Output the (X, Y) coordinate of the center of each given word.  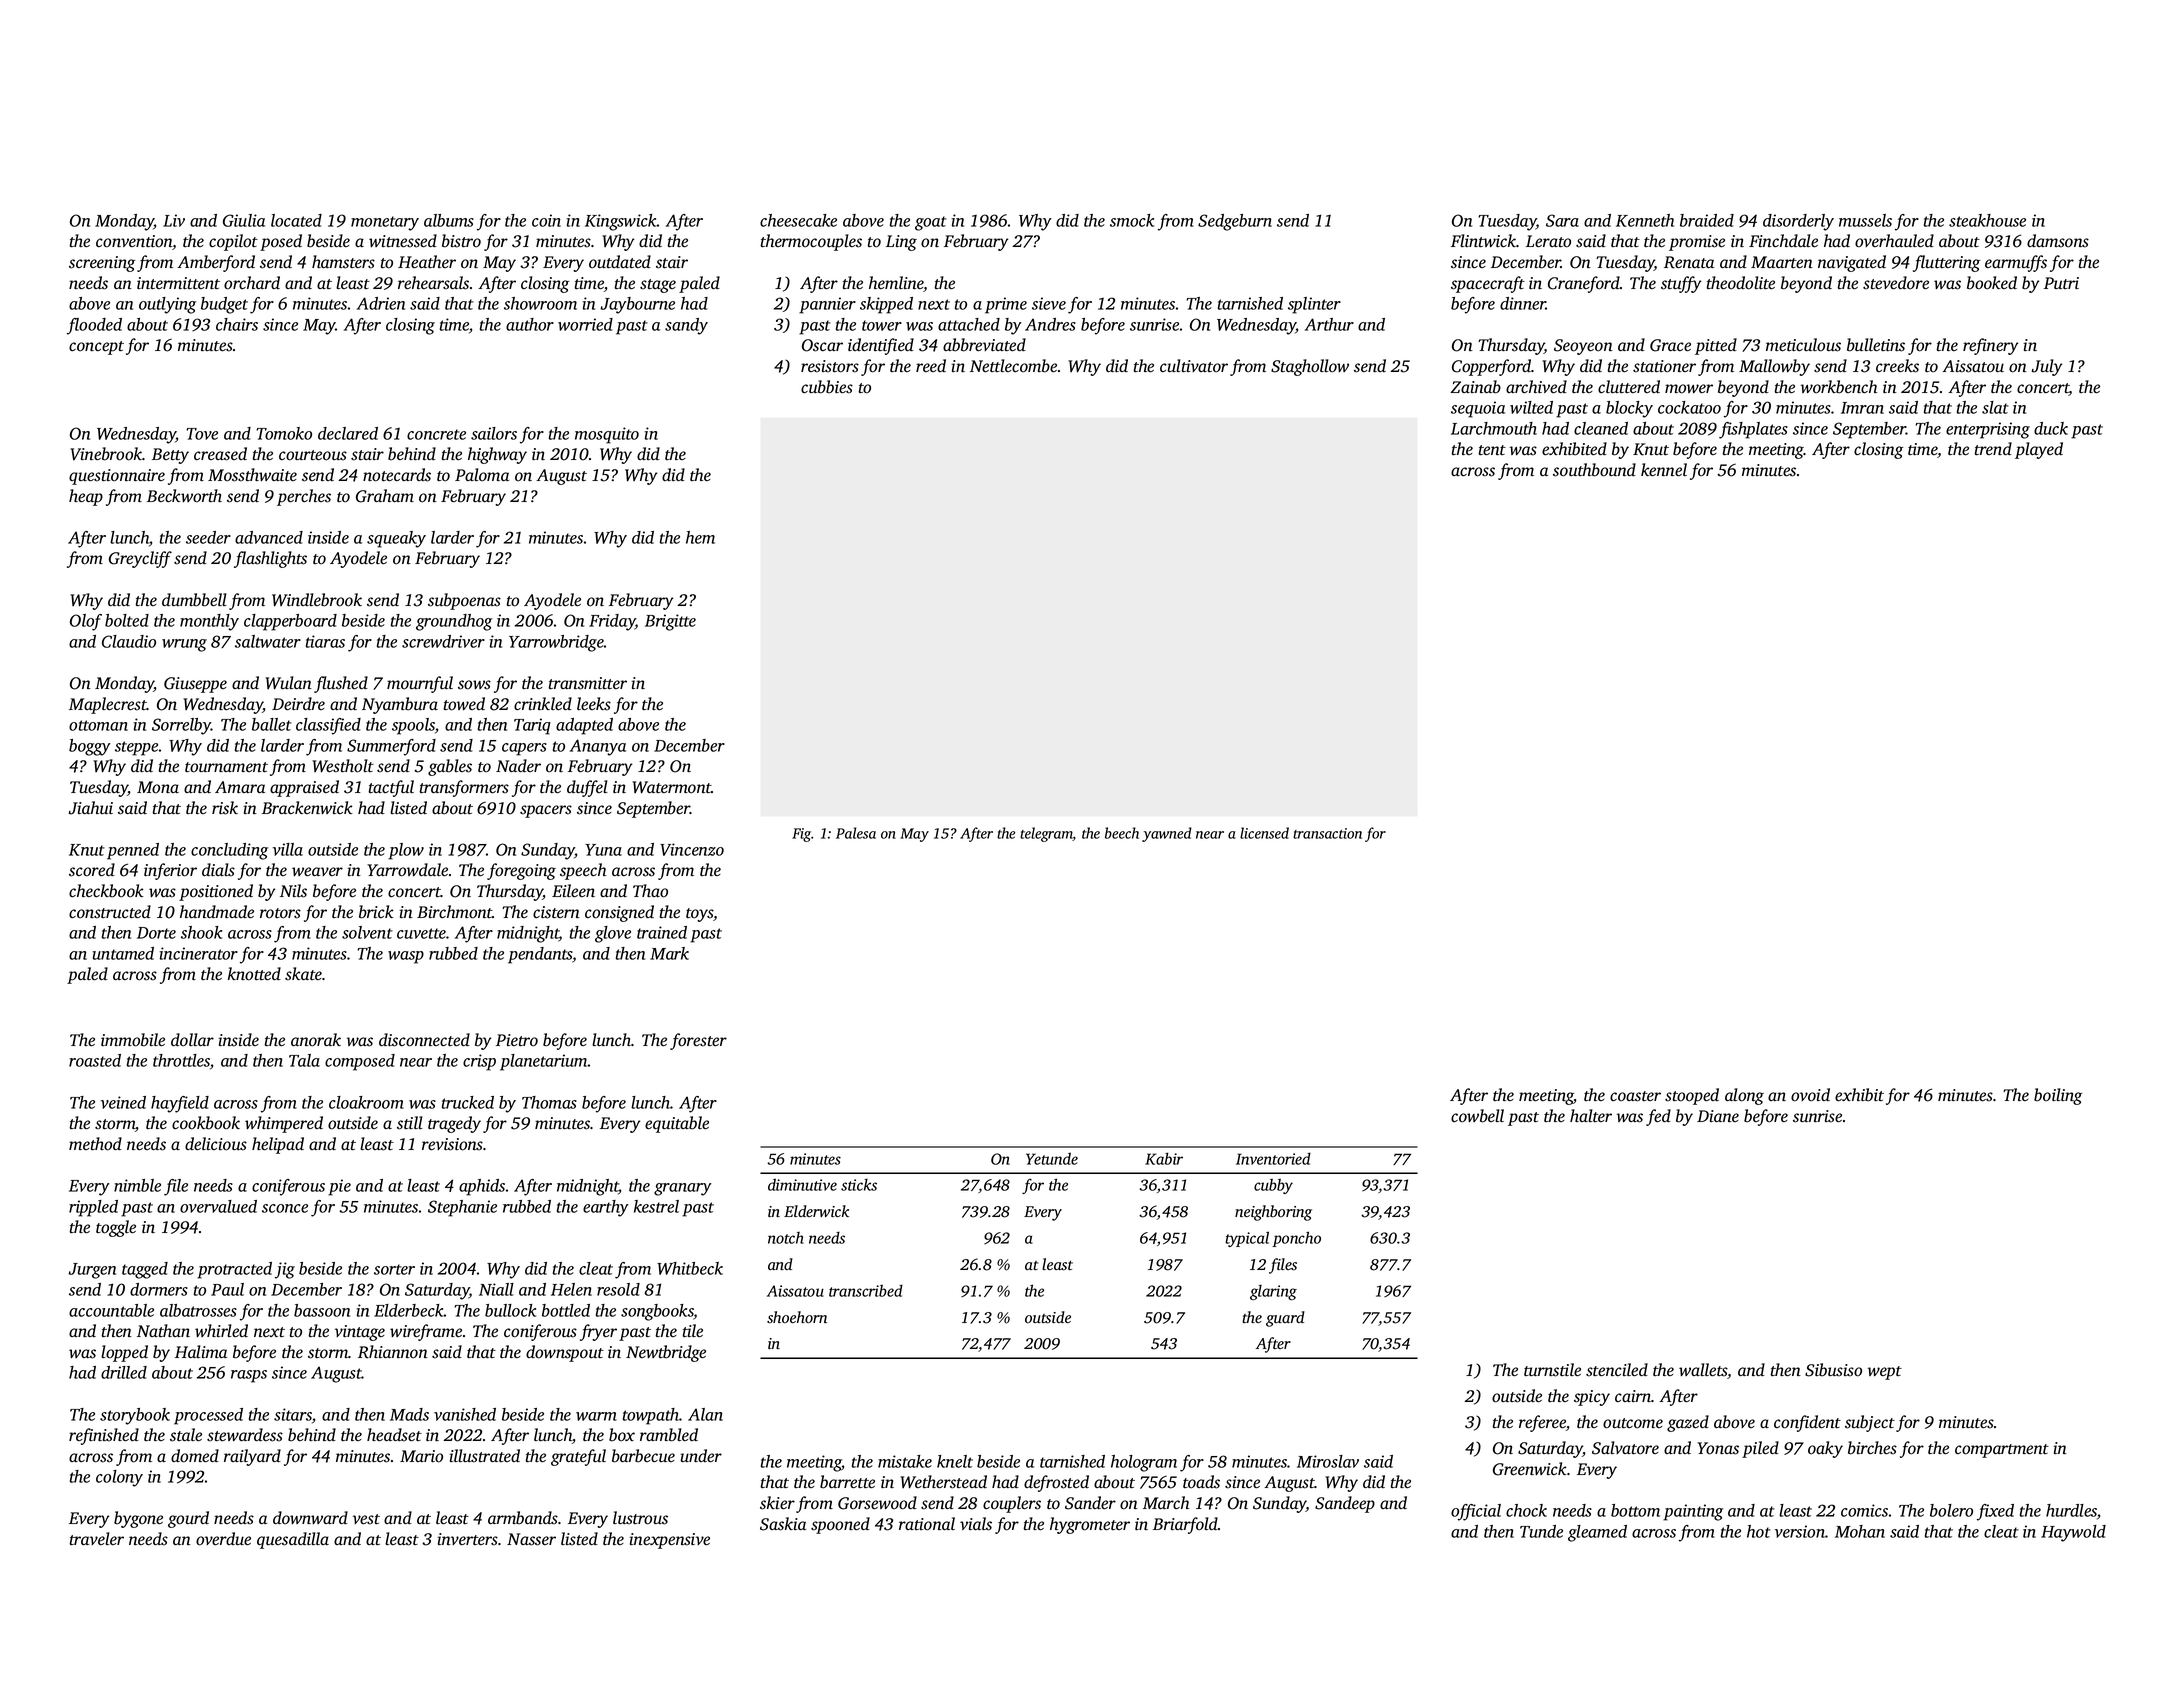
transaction (1327, 833)
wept (1885, 1373)
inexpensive (669, 1541)
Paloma (482, 475)
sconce (285, 1208)
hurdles (2071, 1510)
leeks (594, 704)
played (2039, 450)
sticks (859, 1185)
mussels (1865, 220)
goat (931, 223)
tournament (226, 767)
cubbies (827, 387)
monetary (385, 223)
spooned (840, 1525)
